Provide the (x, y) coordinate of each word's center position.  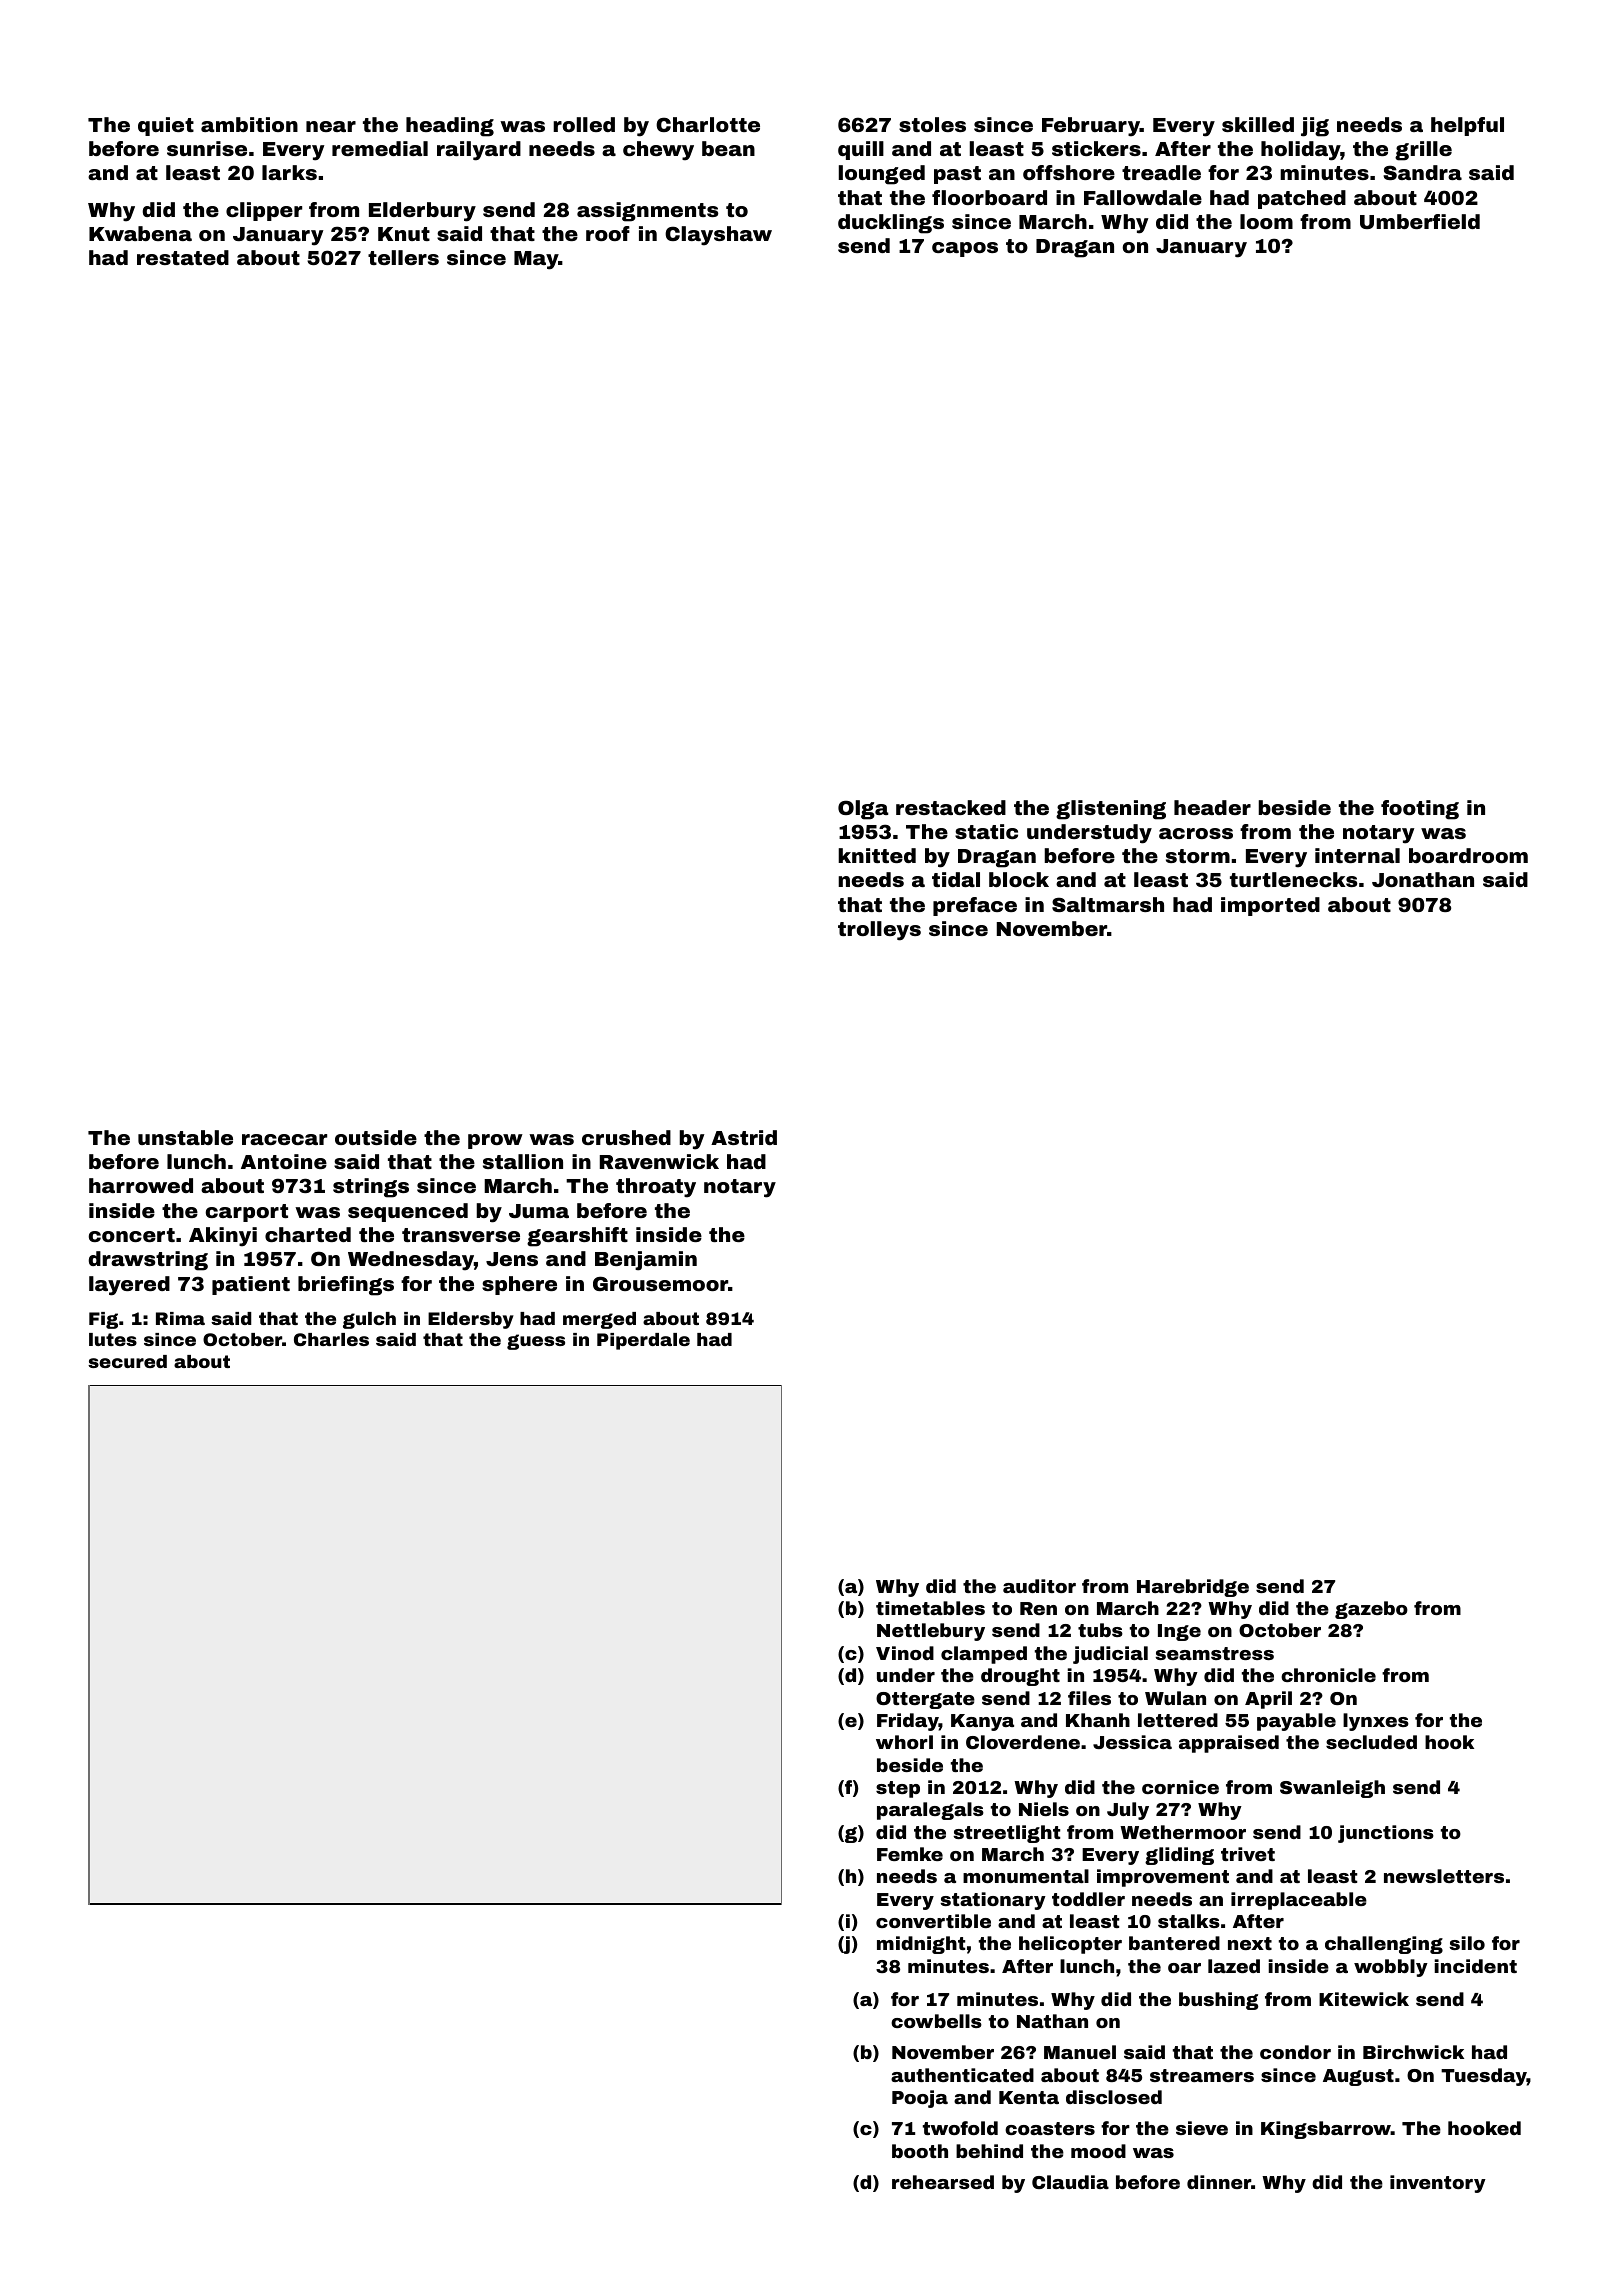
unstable (185, 1137)
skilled (1258, 124)
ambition (249, 124)
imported (1270, 906)
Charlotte (708, 124)
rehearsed (943, 2182)
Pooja (920, 2099)
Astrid (744, 1137)
